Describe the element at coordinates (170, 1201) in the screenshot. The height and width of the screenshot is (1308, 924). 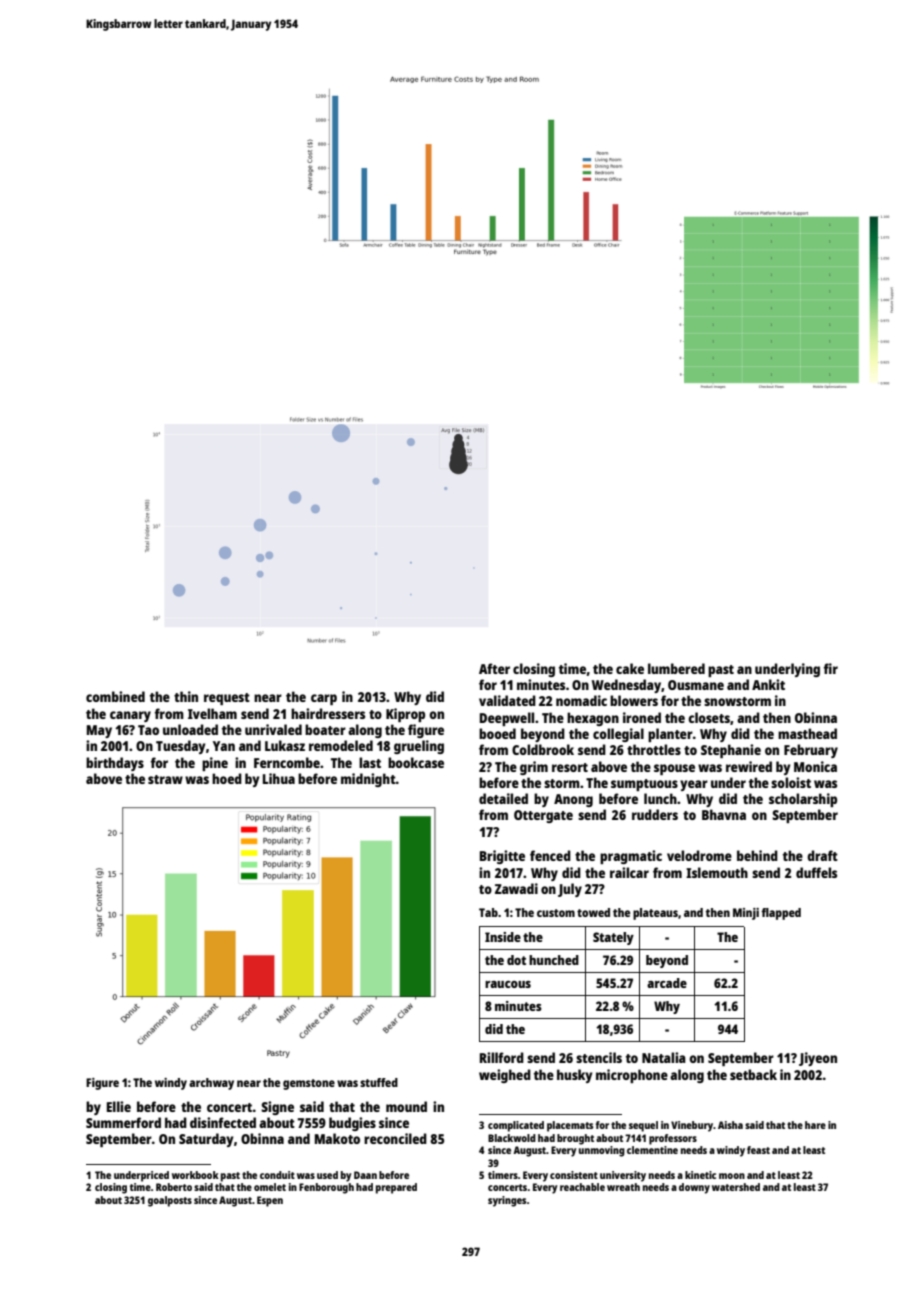
I see `goalposts` at that location.
